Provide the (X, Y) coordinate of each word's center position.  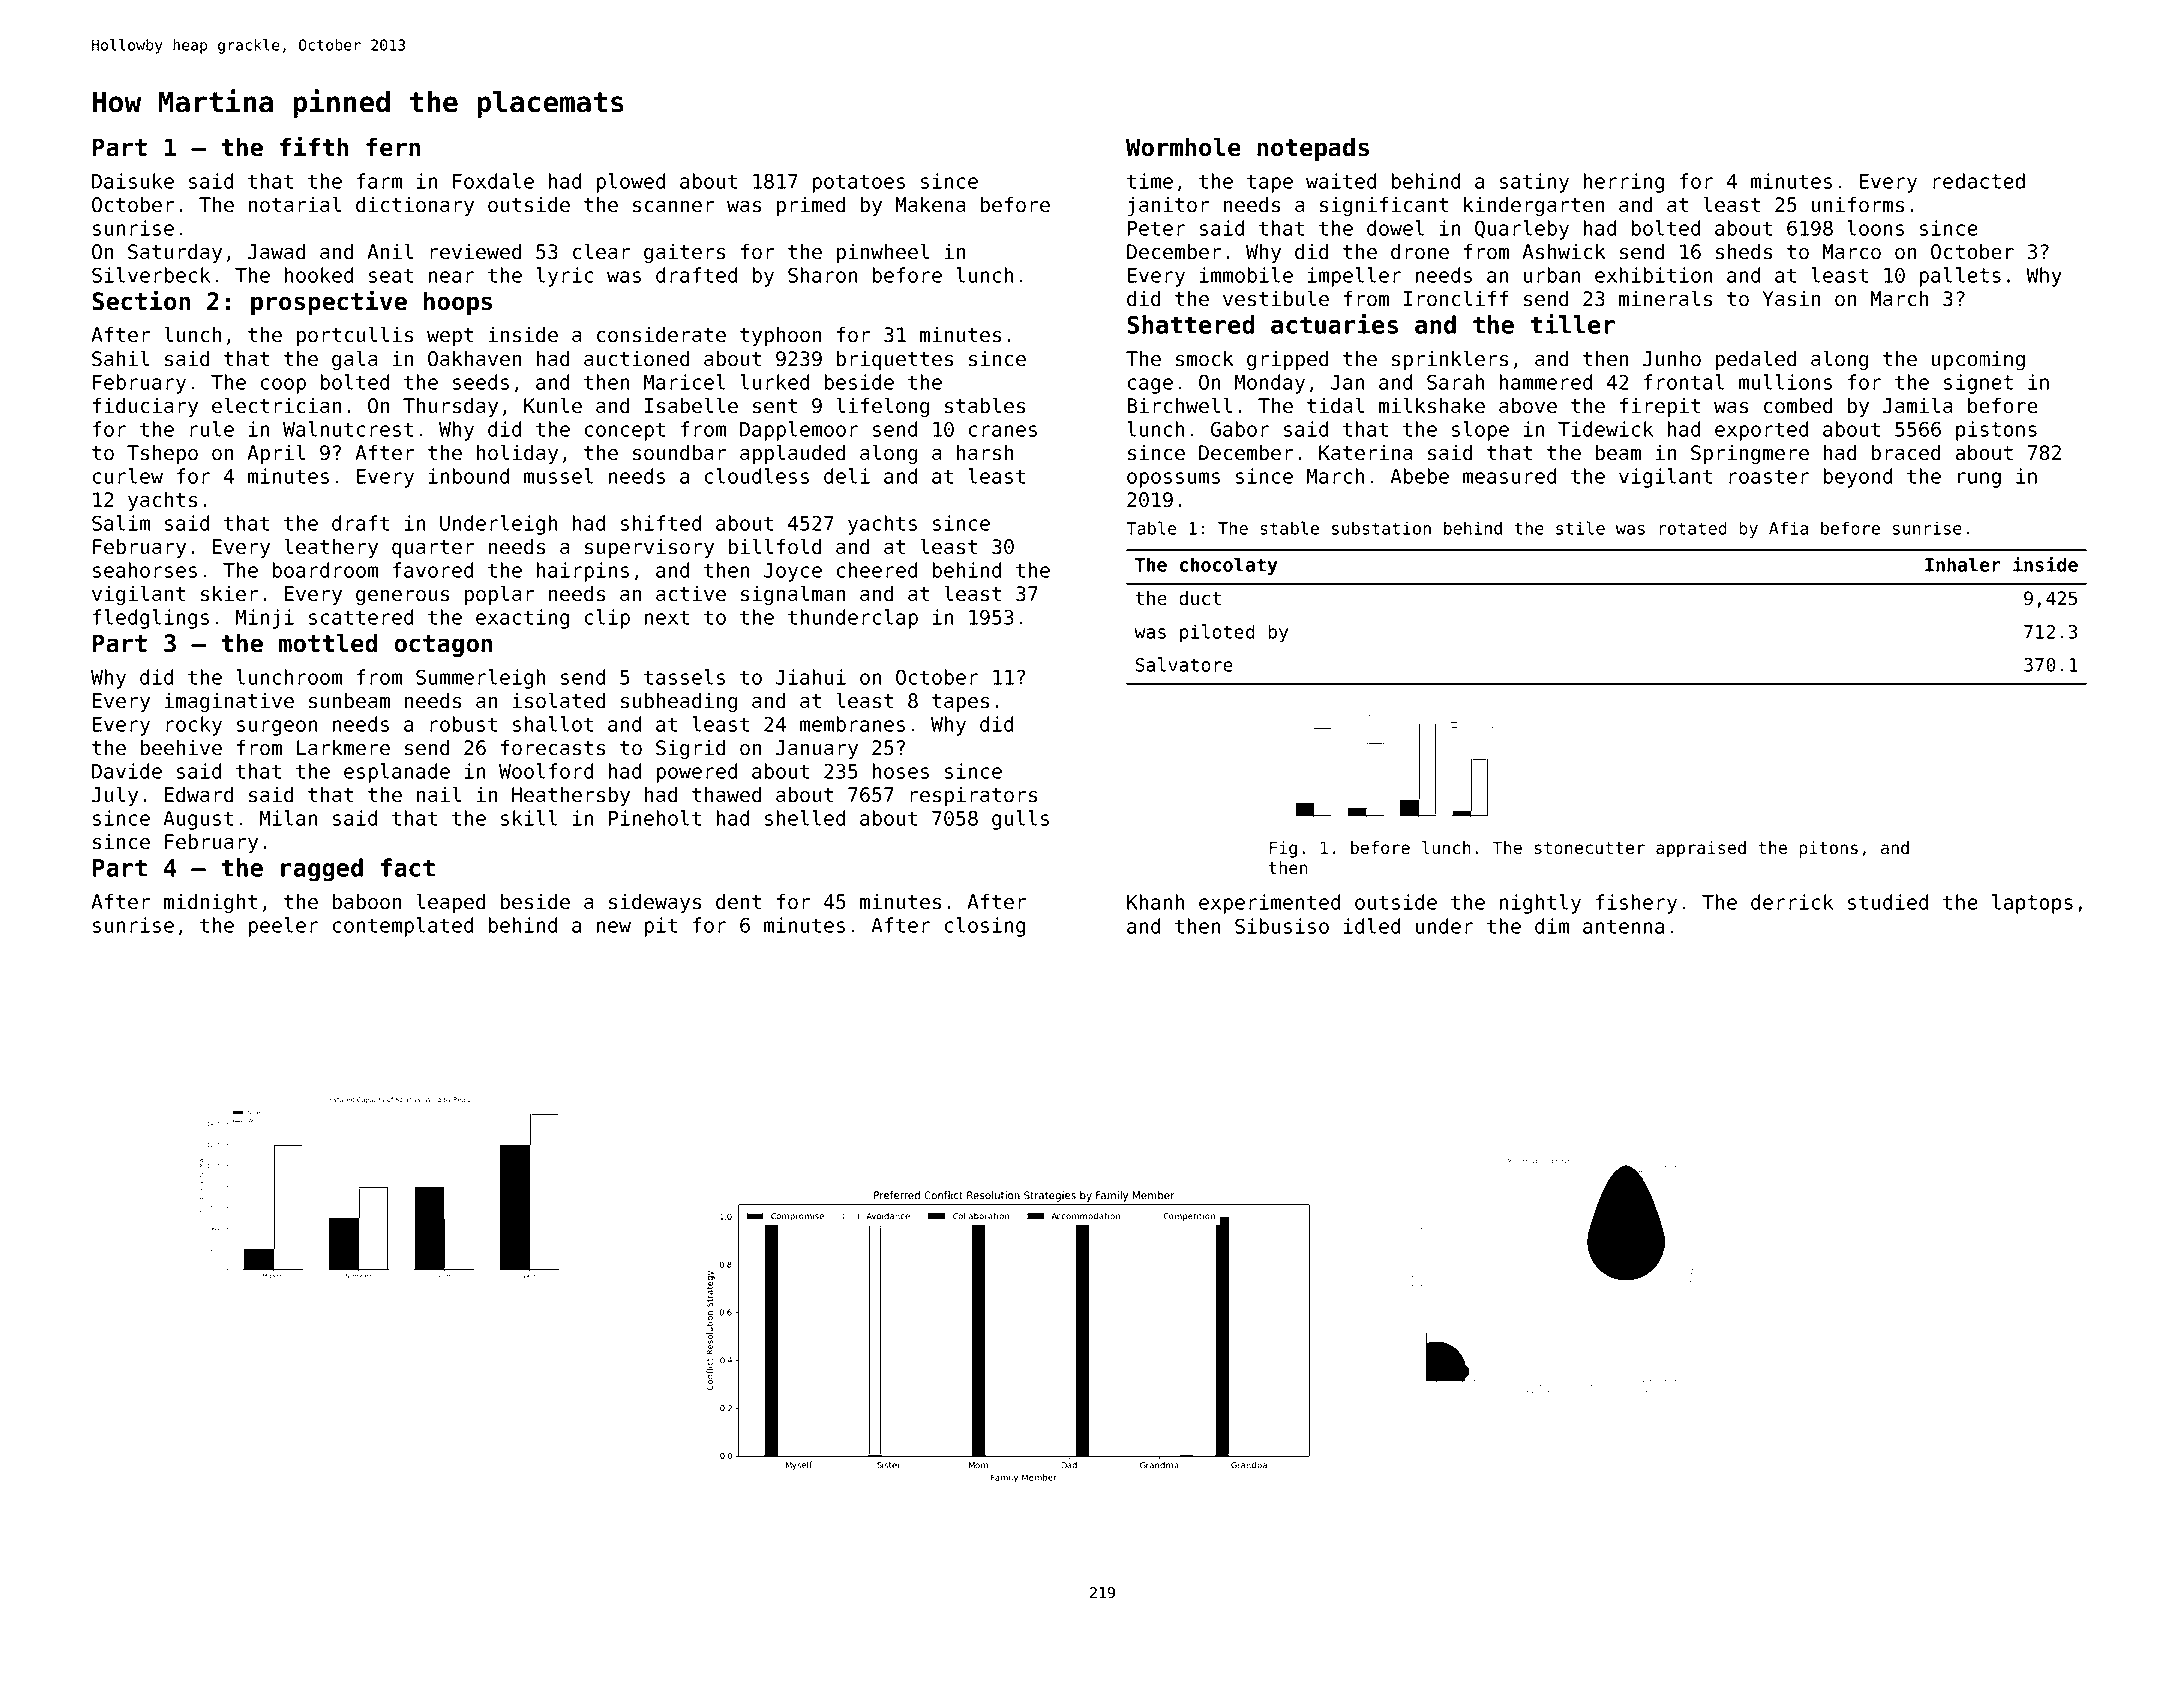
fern (393, 147)
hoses (901, 771)
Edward (199, 795)
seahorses (145, 570)
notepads (1313, 149)
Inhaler (1963, 564)
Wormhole (1183, 147)
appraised (1701, 849)
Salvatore (1184, 664)
